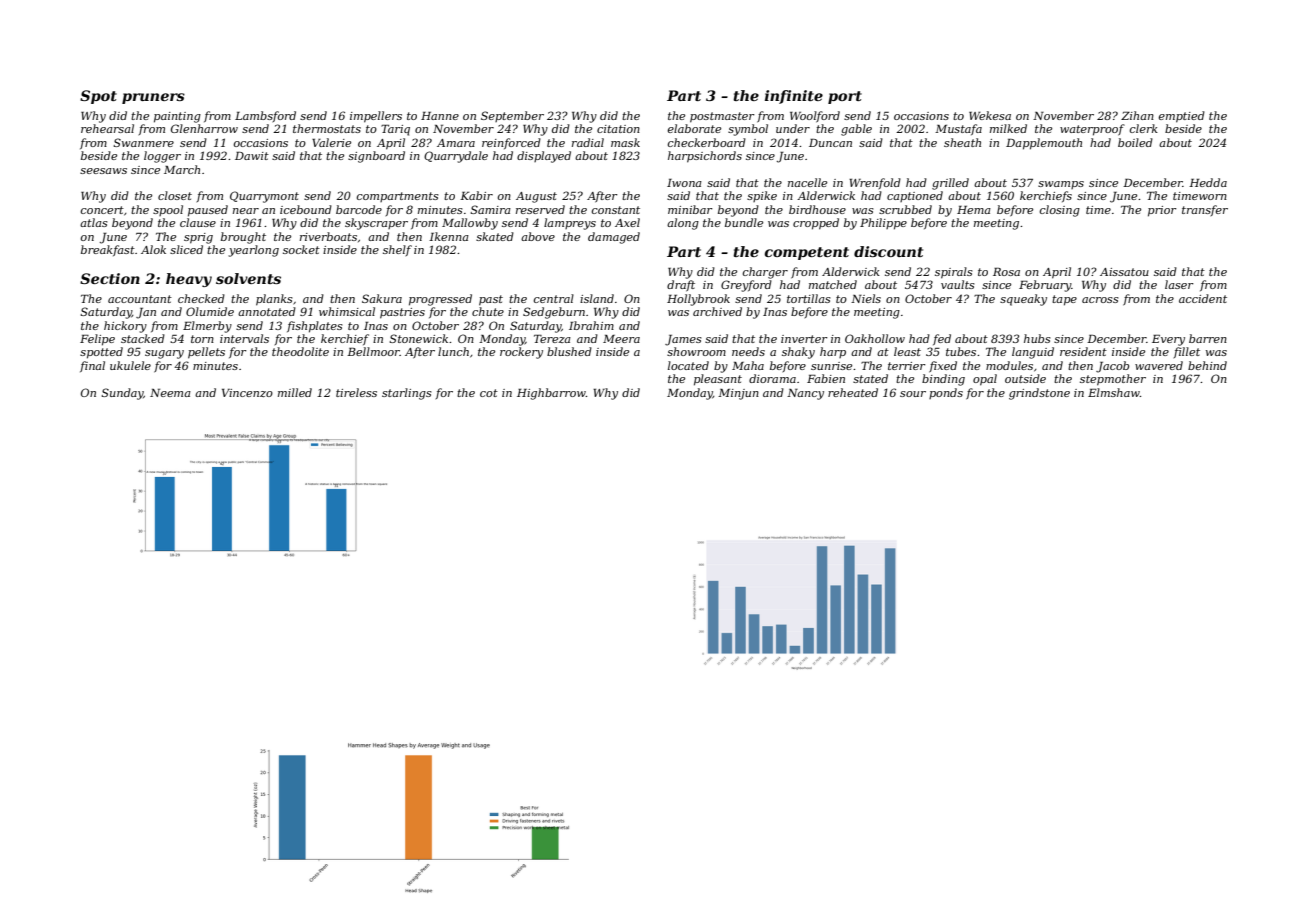 This document has height=924, width=1308. Describe the element at coordinates (1092, 130) in the document. I see `waterproof` at that location.
